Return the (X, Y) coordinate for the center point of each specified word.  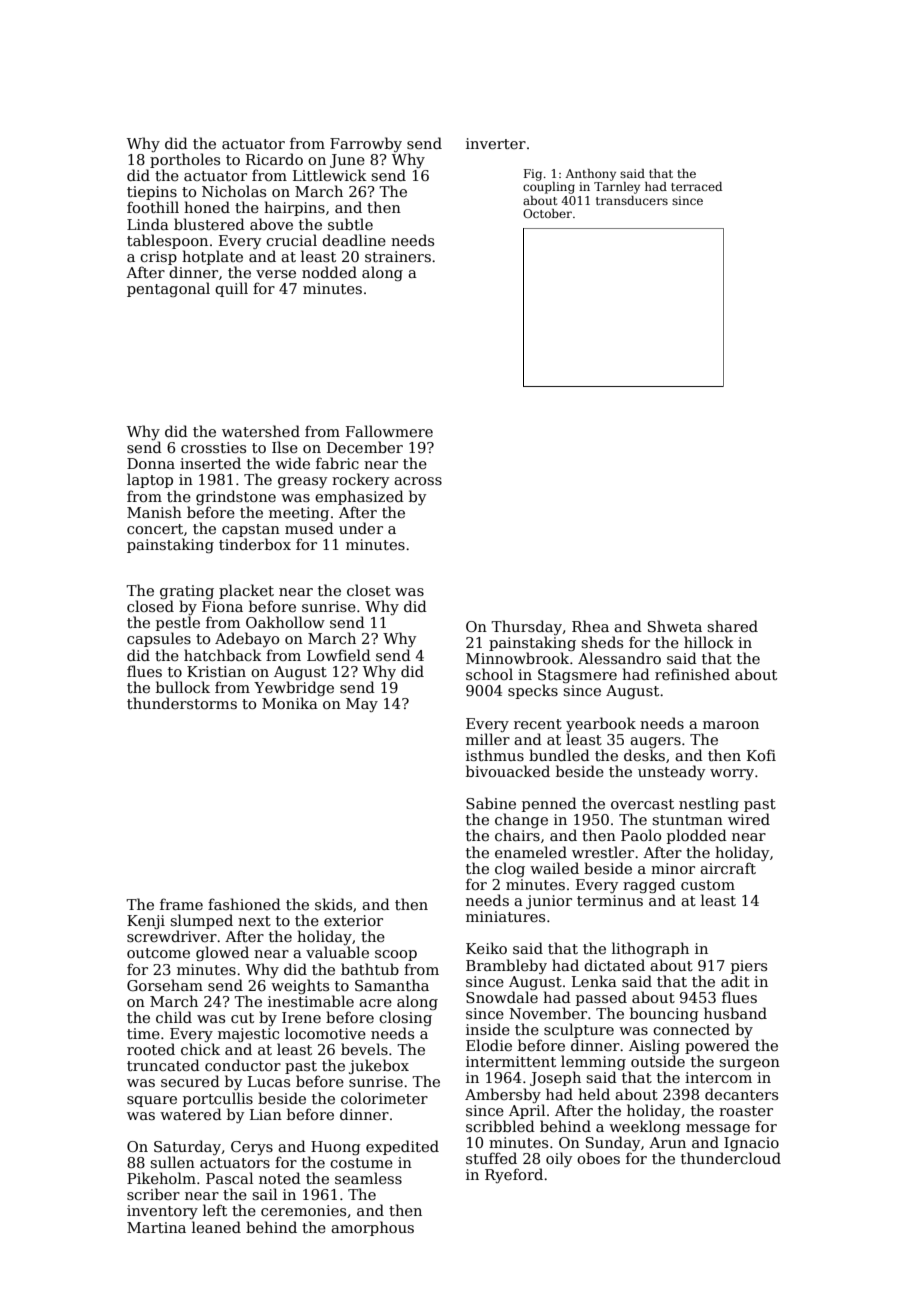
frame (181, 904)
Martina (156, 1227)
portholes (185, 160)
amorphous (372, 1228)
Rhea (590, 626)
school (489, 674)
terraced (696, 186)
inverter (496, 143)
